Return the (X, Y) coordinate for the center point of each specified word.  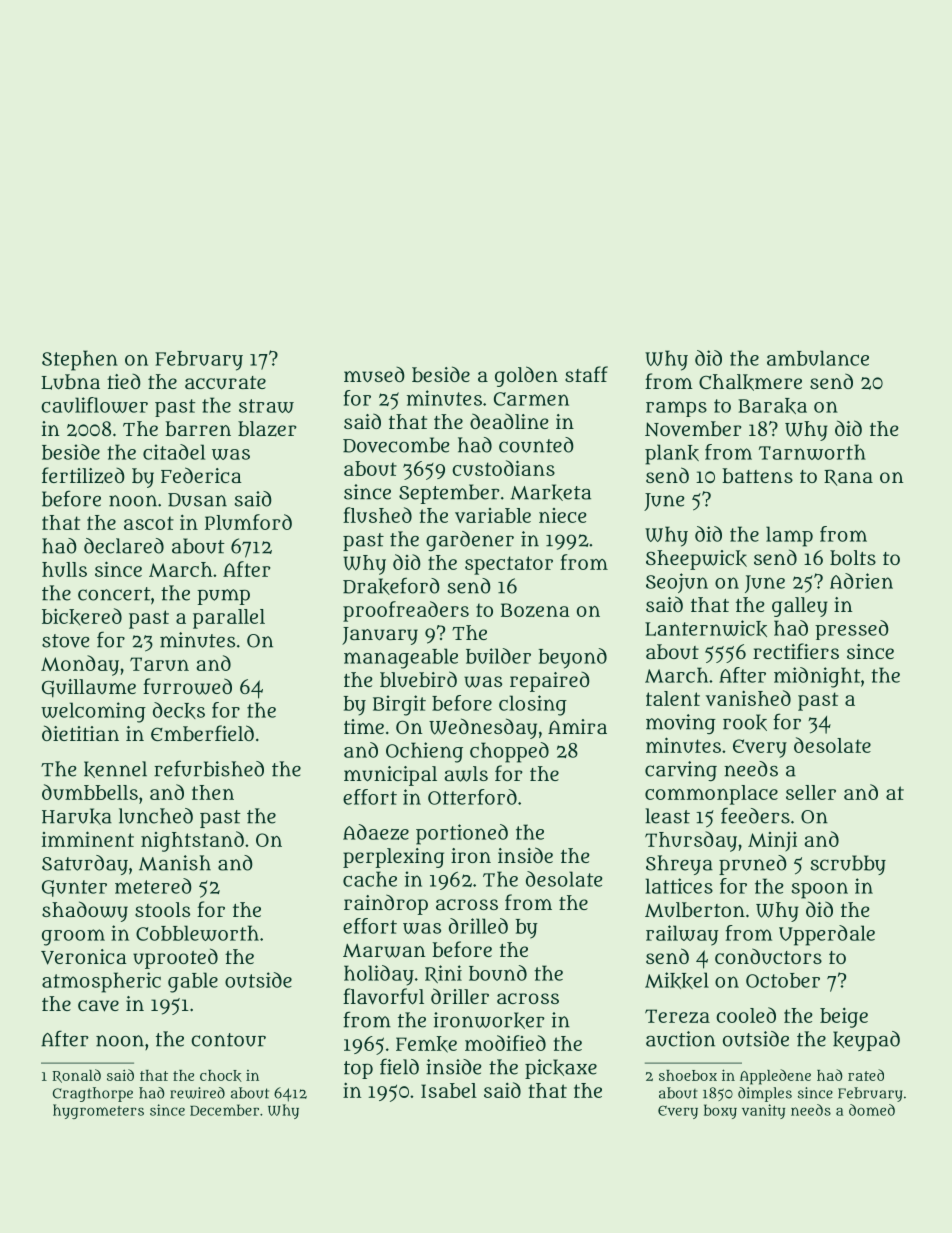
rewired (197, 1093)
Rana (848, 477)
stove (66, 641)
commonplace (711, 795)
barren (198, 428)
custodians (503, 468)
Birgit (399, 705)
